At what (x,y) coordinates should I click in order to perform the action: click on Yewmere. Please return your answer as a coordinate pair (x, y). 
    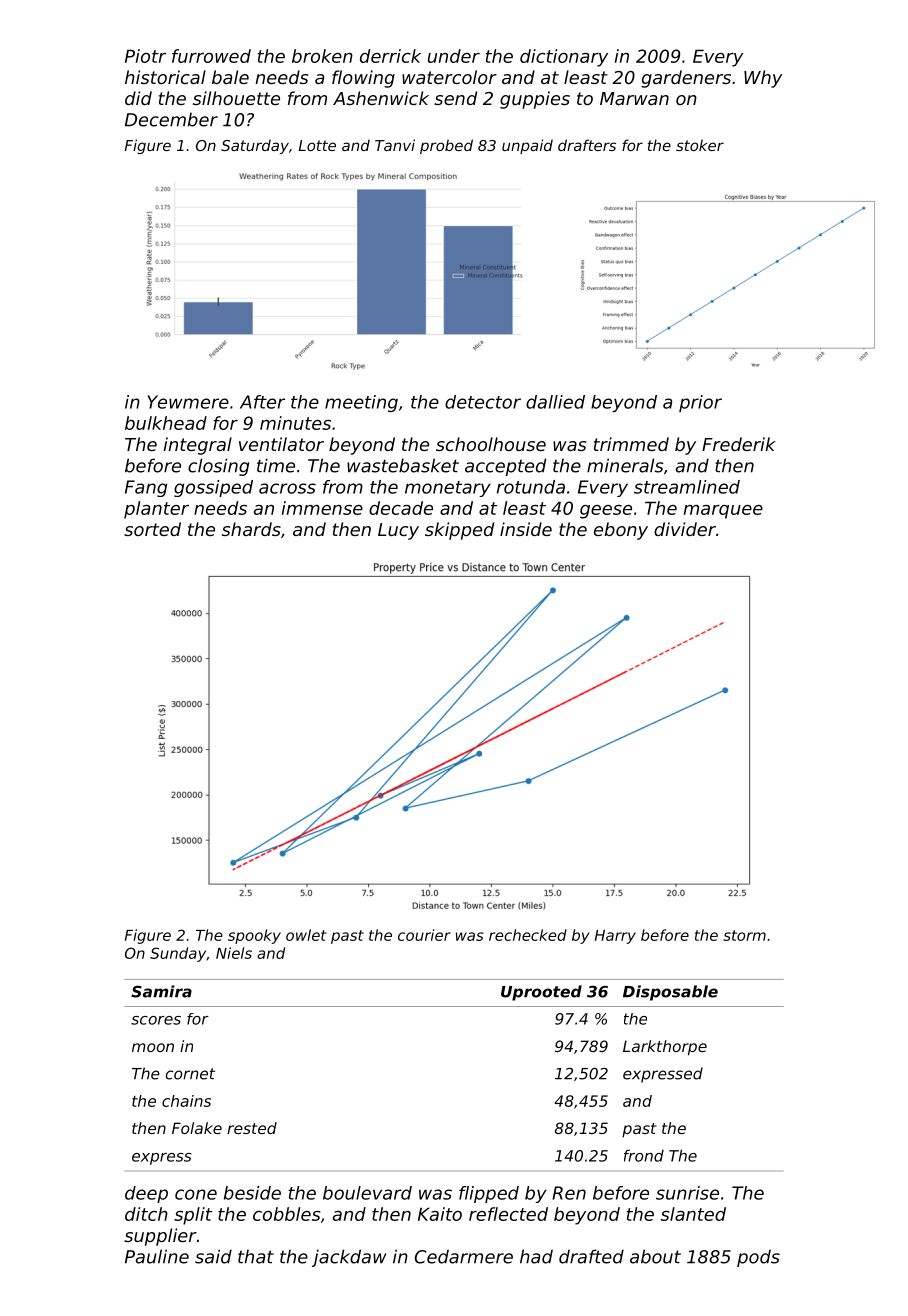
    Looking at the image, I should click on (188, 402).
